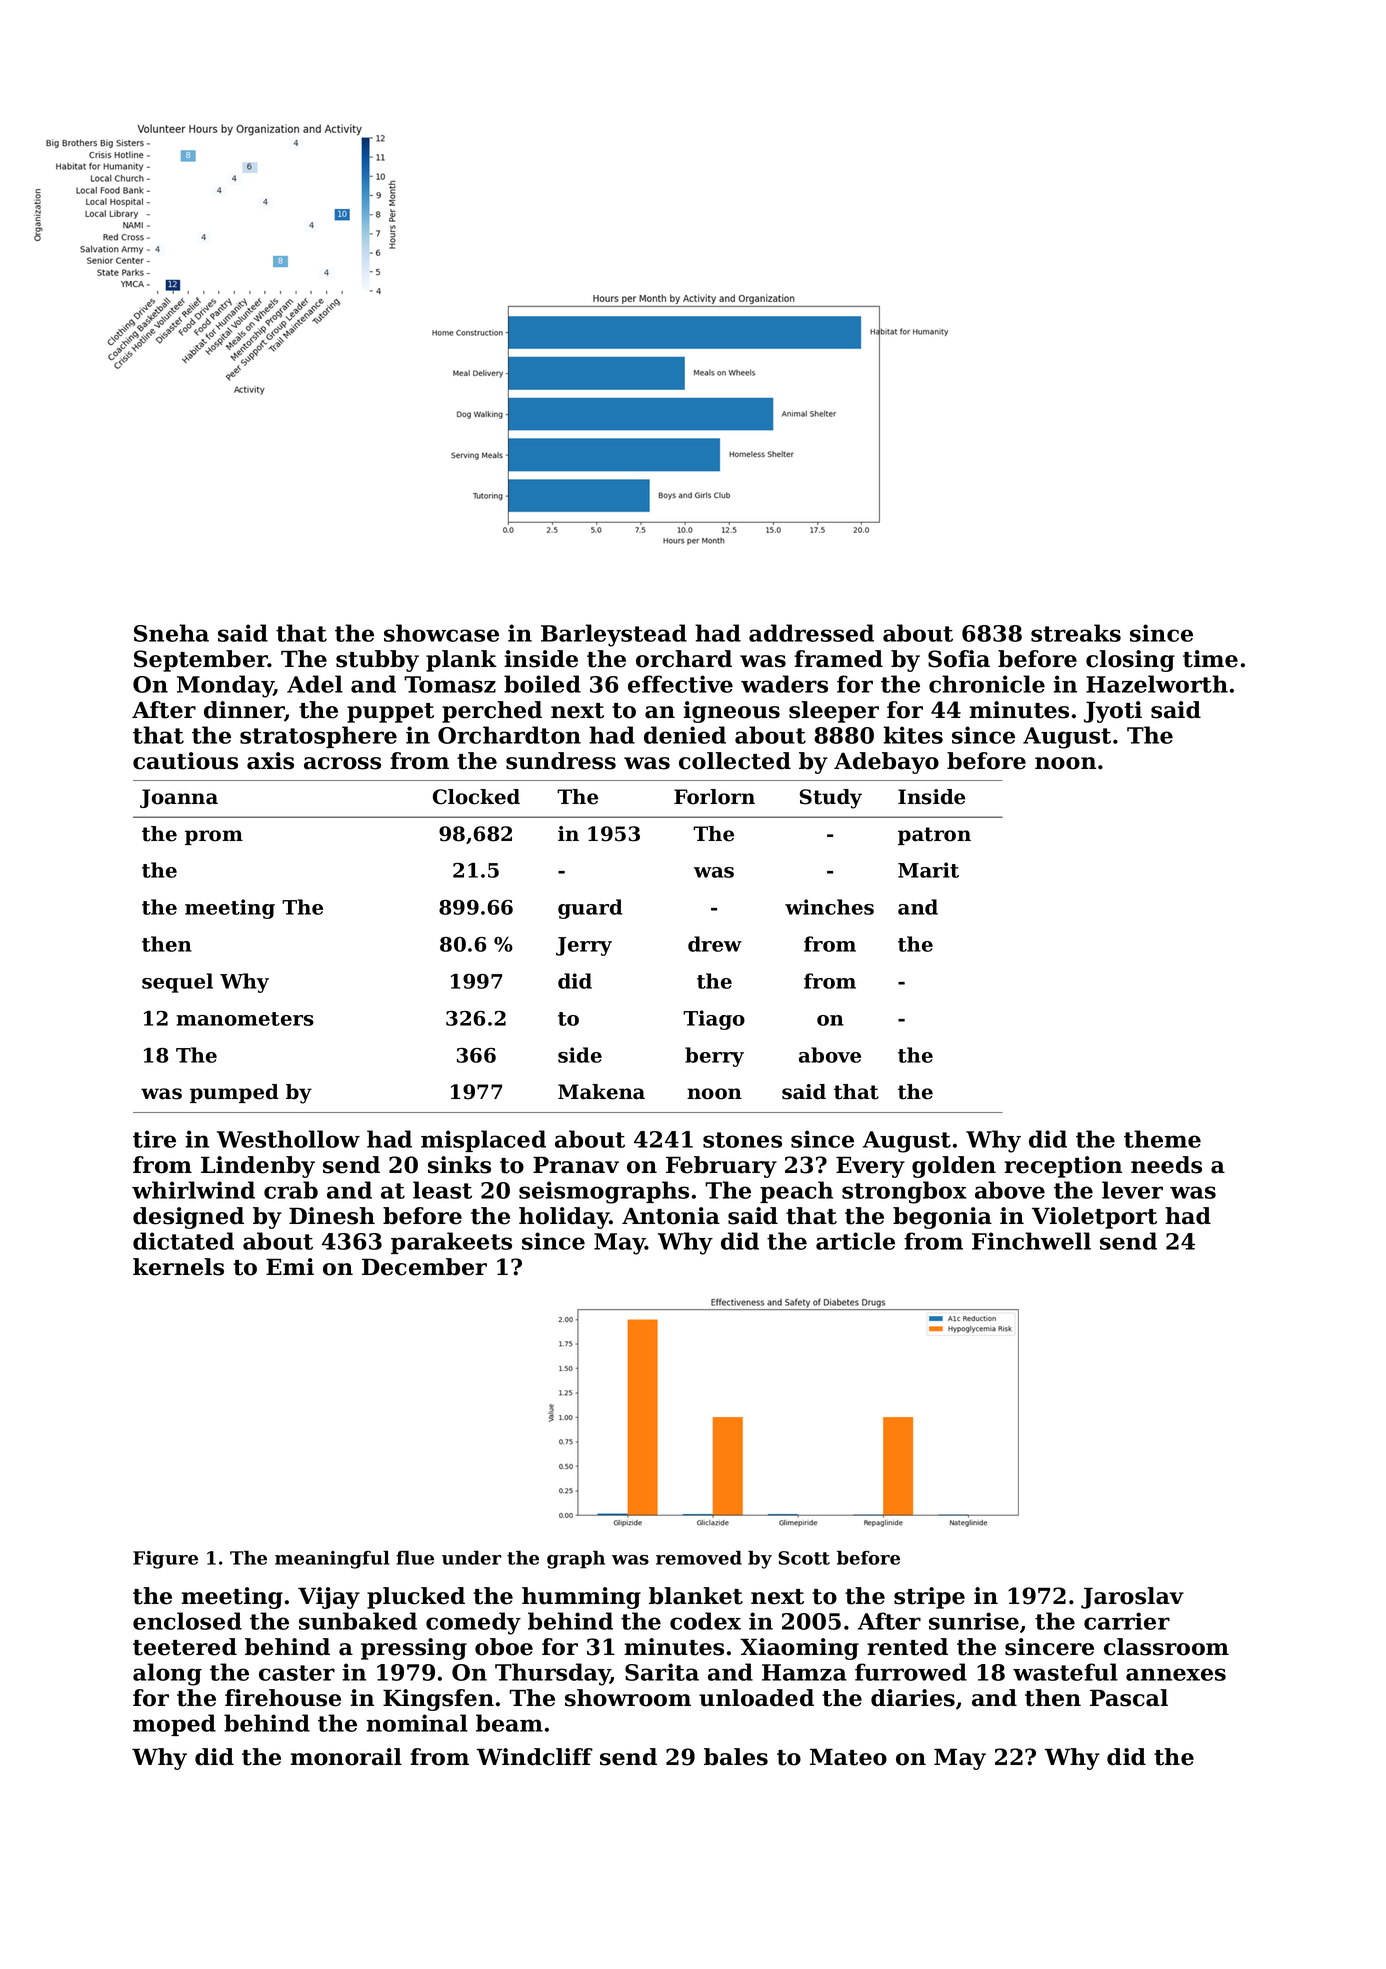 The width and height of the screenshot is (1386, 1969). Describe the element at coordinates (804, 1558) in the screenshot. I see `Scott` at that location.
